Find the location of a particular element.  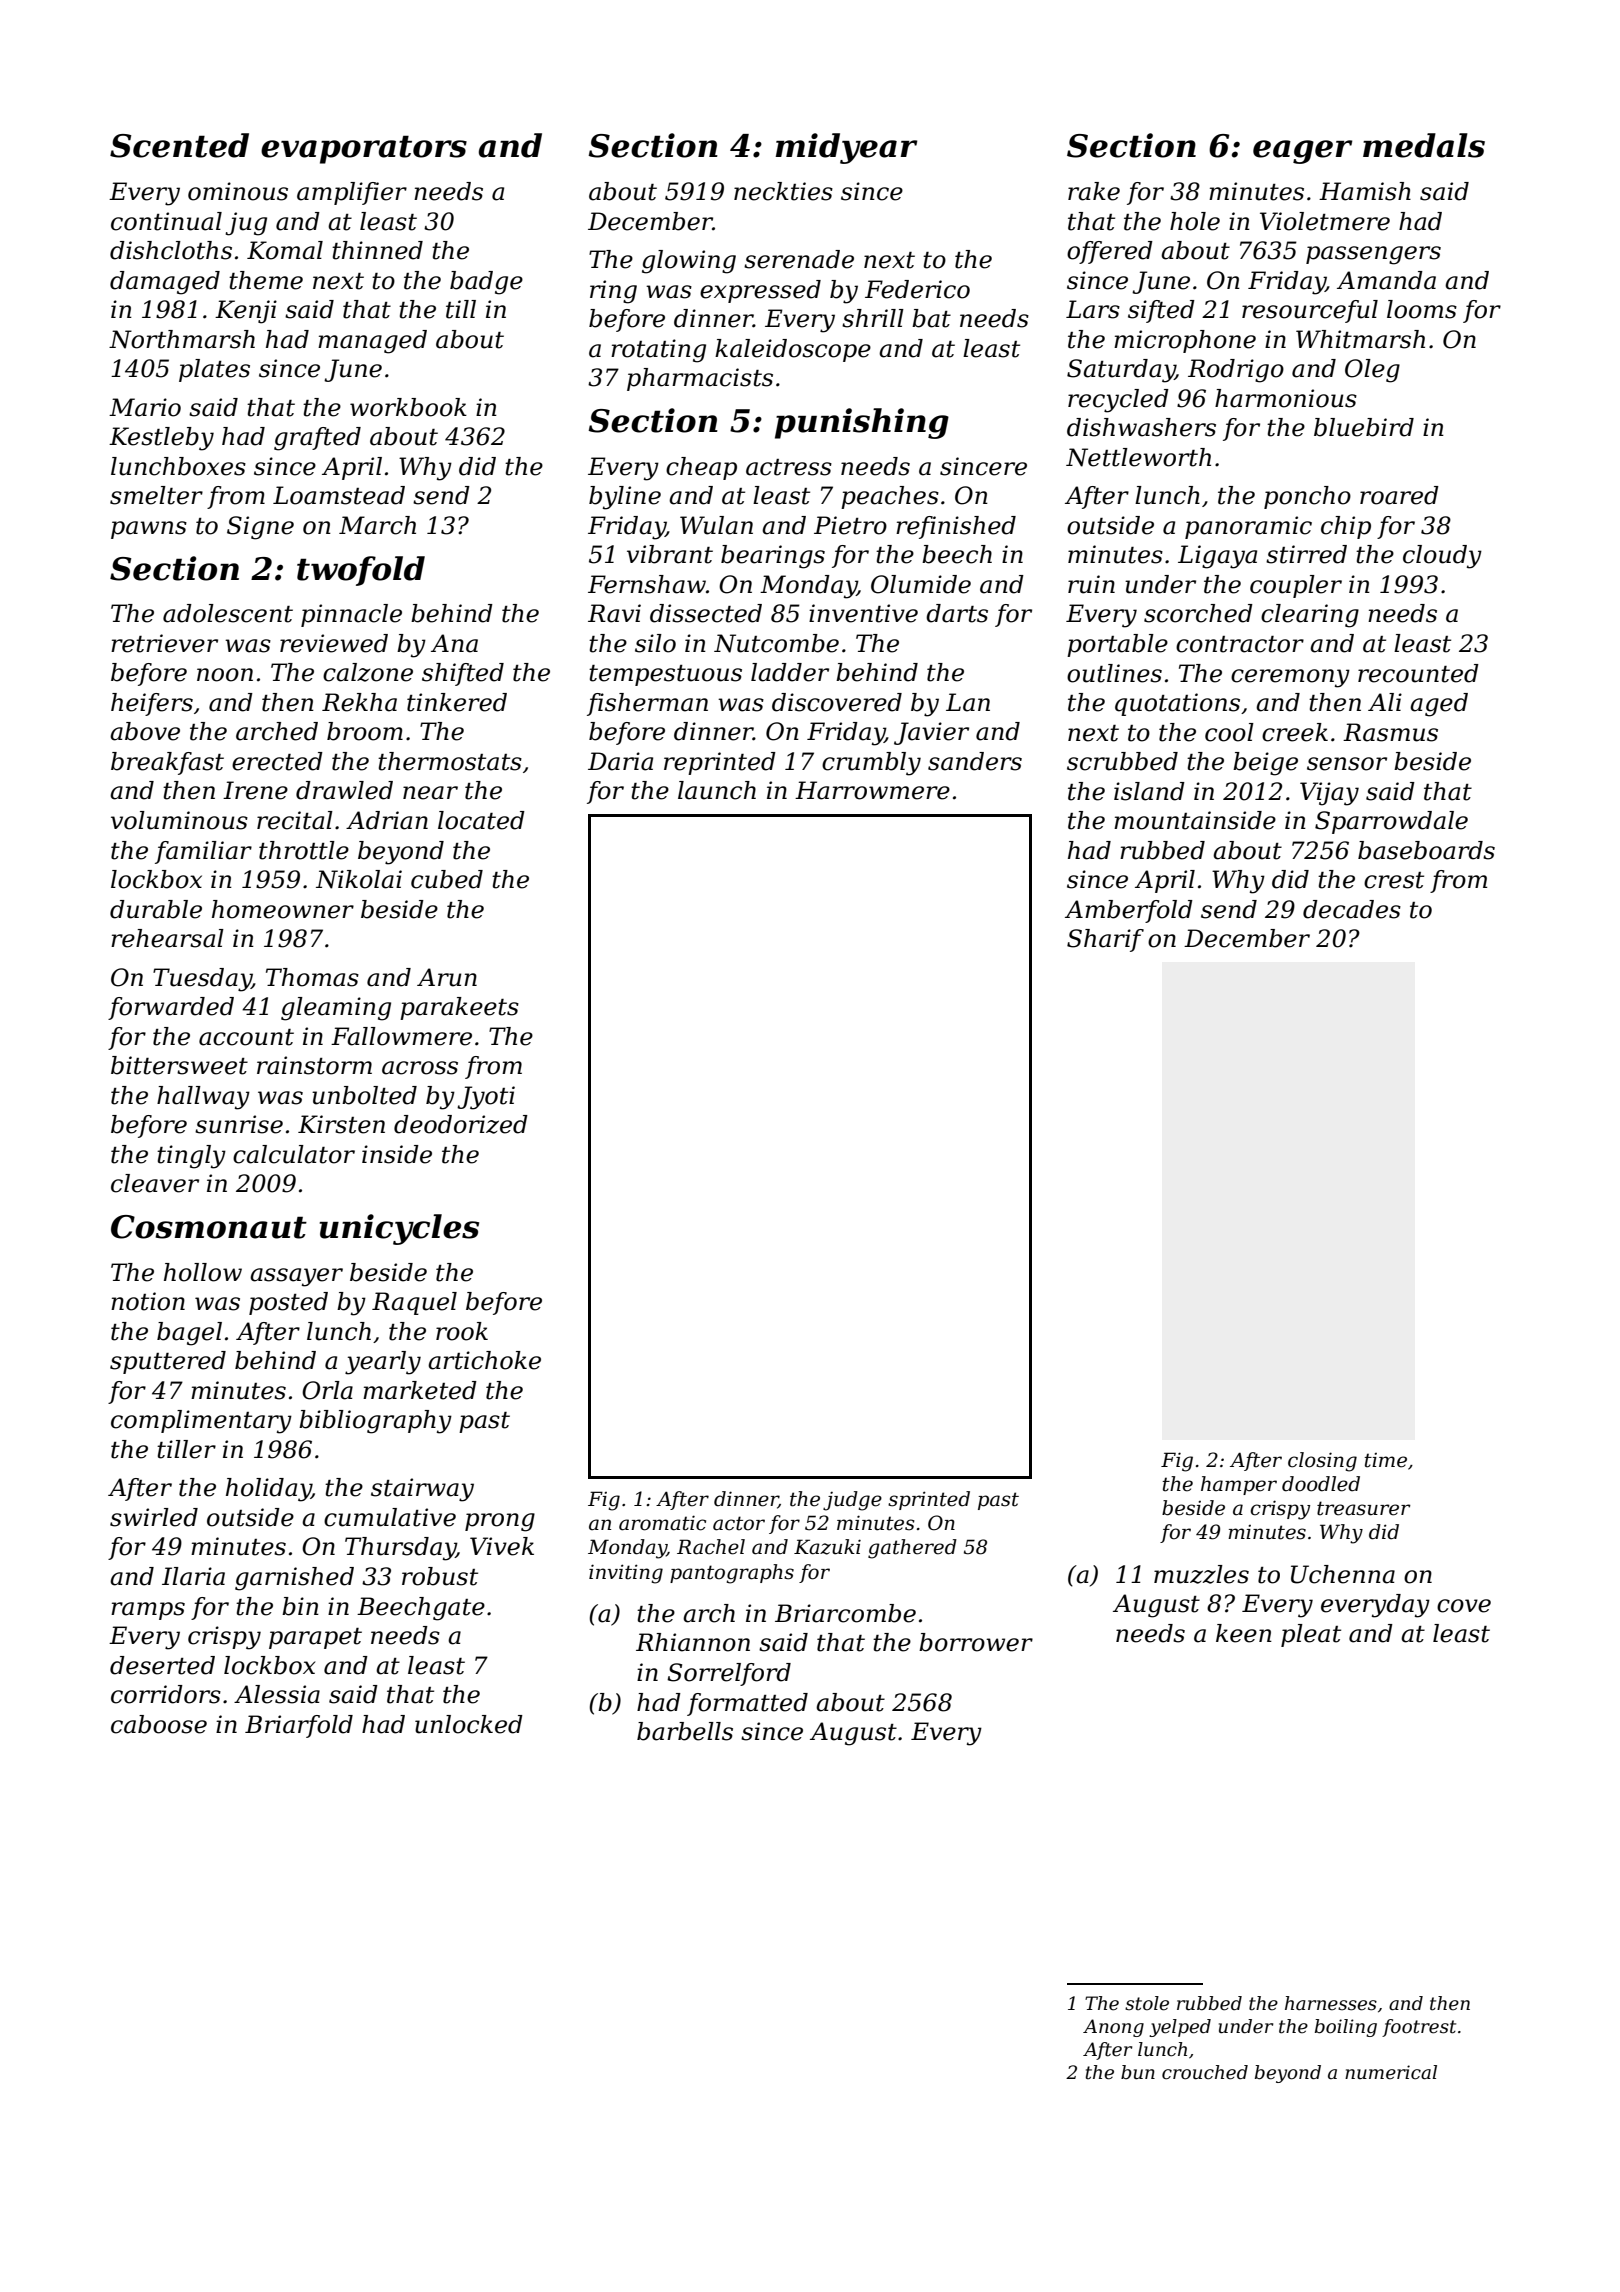

aromatic is located at coordinates (662, 1523).
